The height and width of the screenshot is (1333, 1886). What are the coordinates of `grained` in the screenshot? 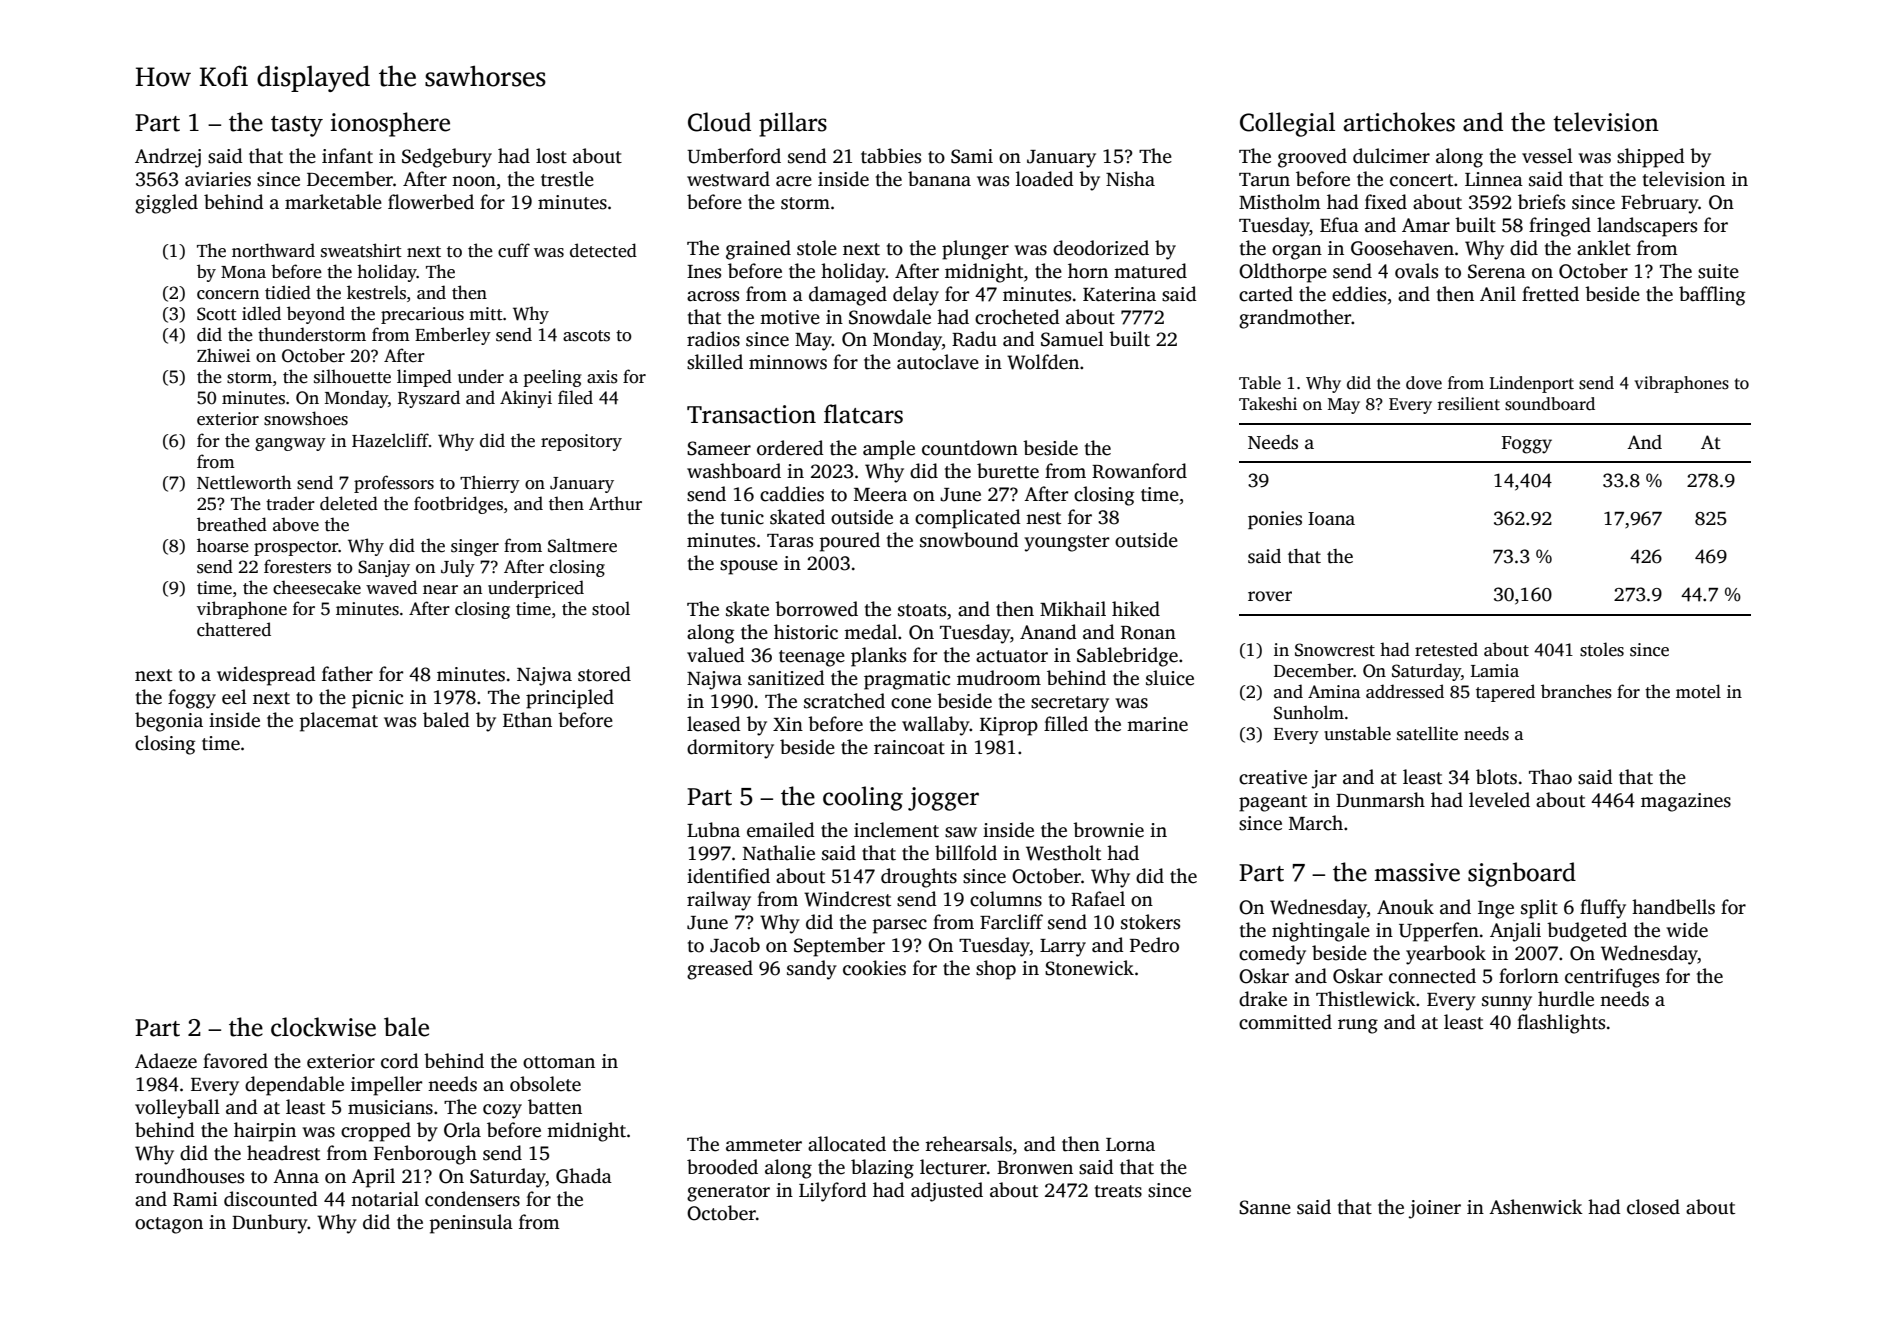 It's located at (758, 250).
